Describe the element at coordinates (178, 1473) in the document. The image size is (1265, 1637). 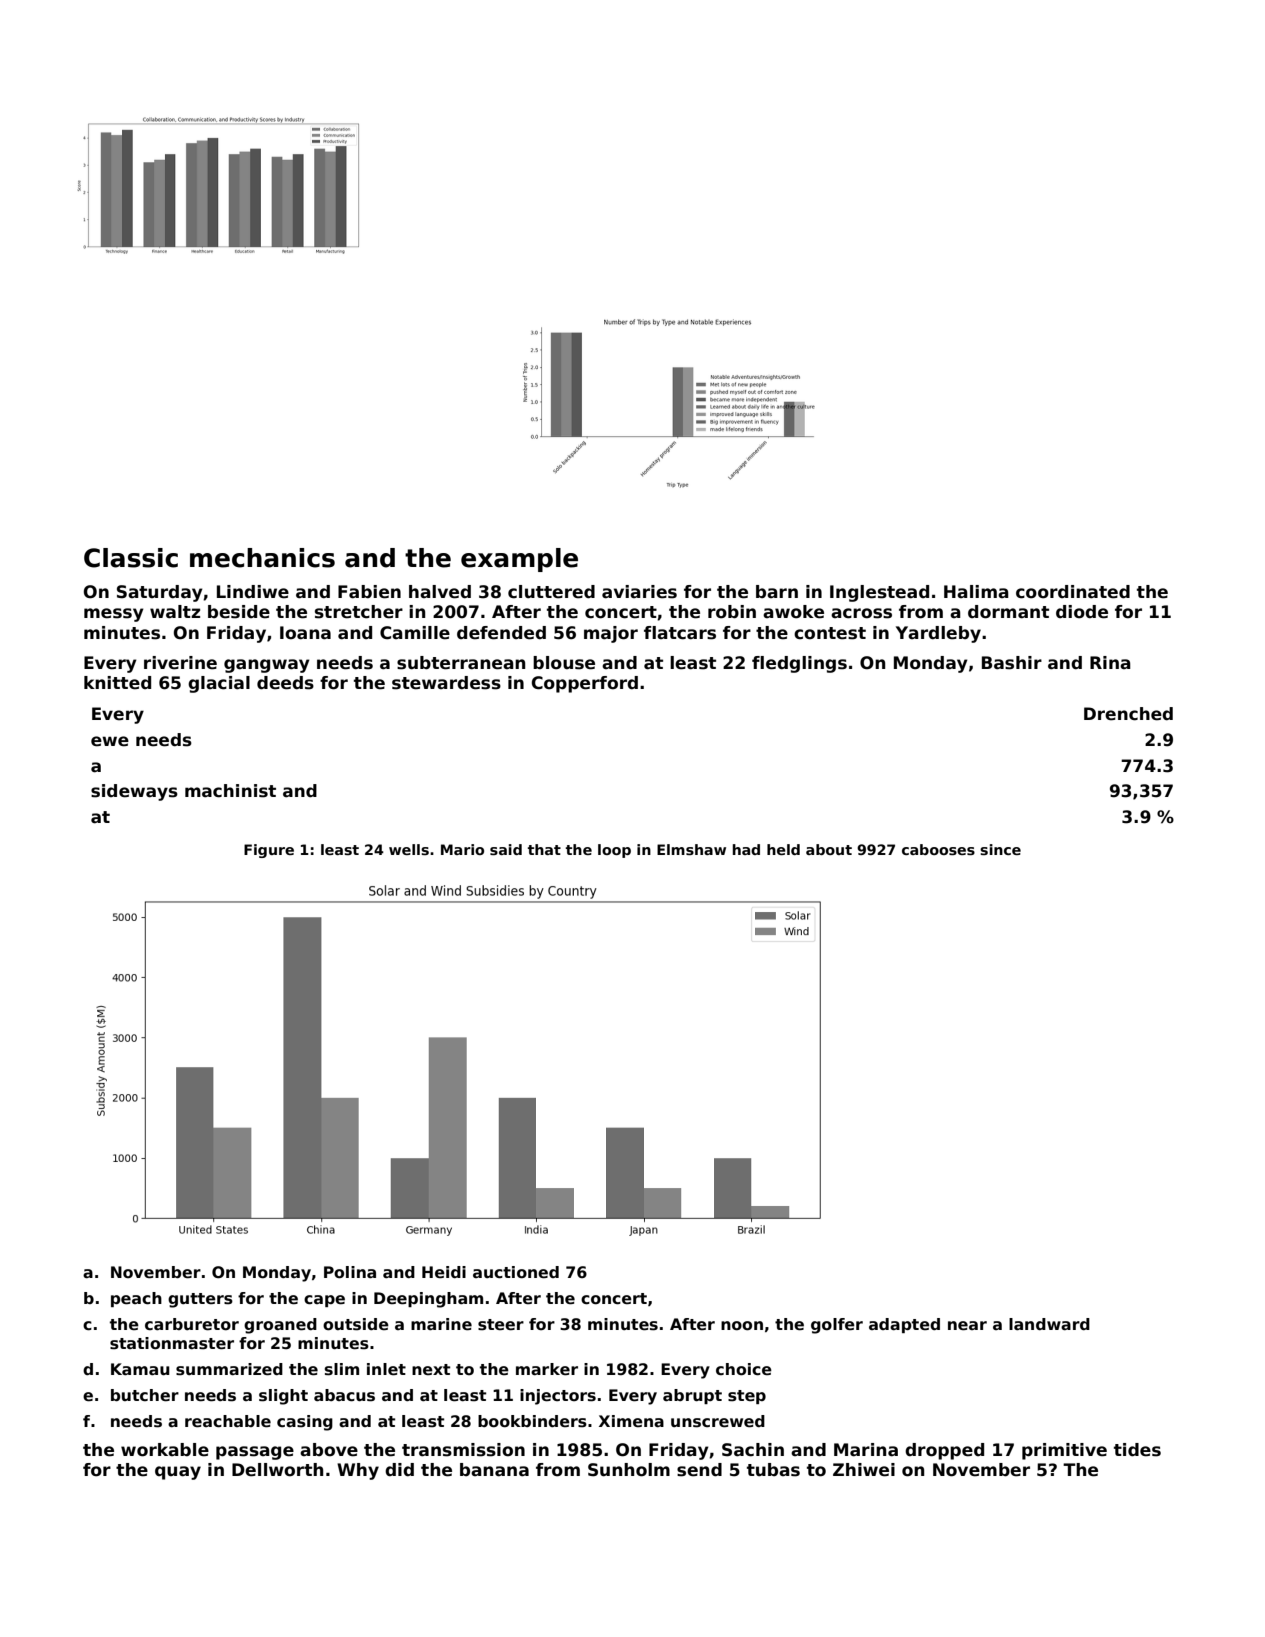
I see `quay` at that location.
